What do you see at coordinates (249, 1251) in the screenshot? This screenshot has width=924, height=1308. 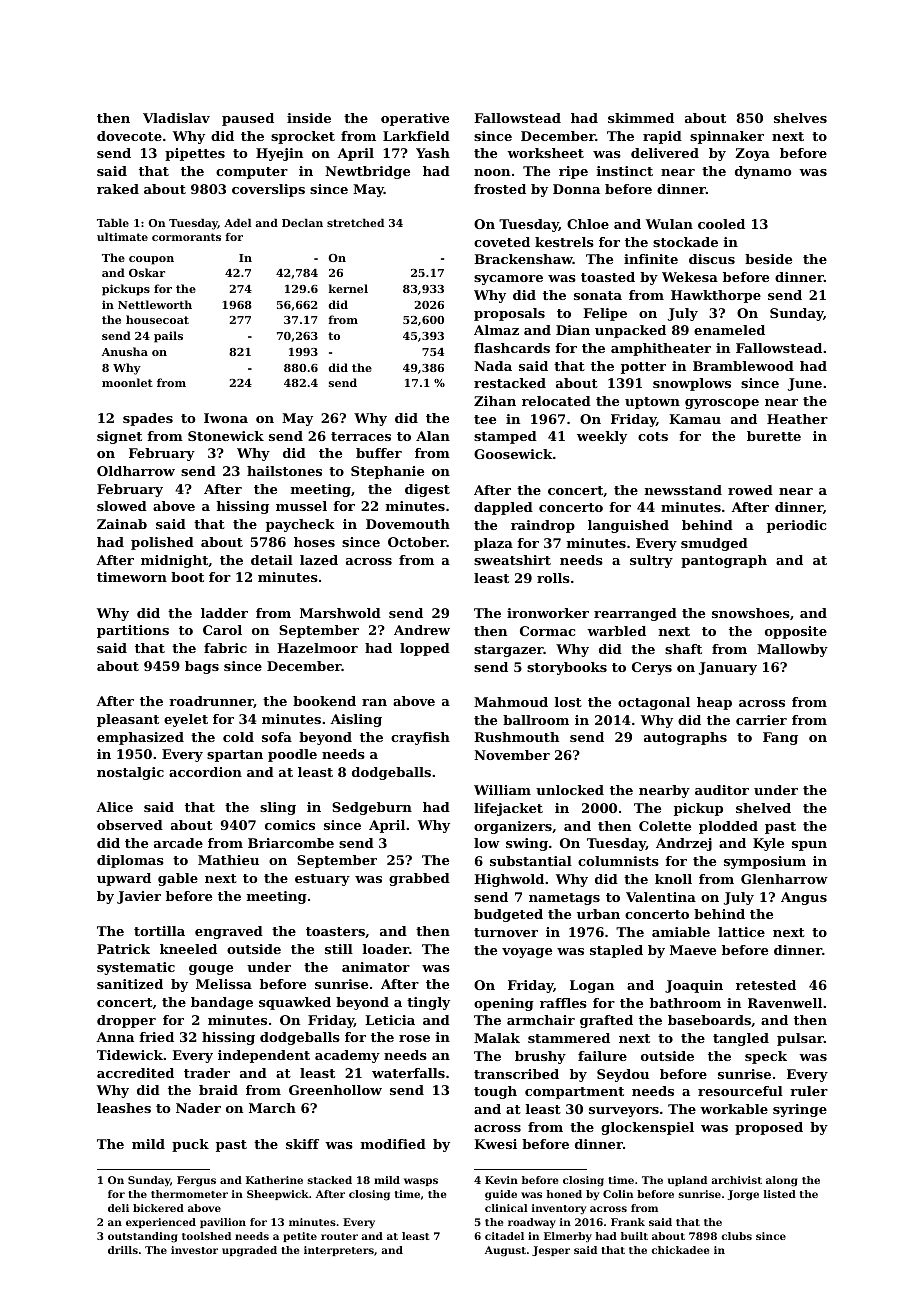 I see `upgraded` at bounding box center [249, 1251].
